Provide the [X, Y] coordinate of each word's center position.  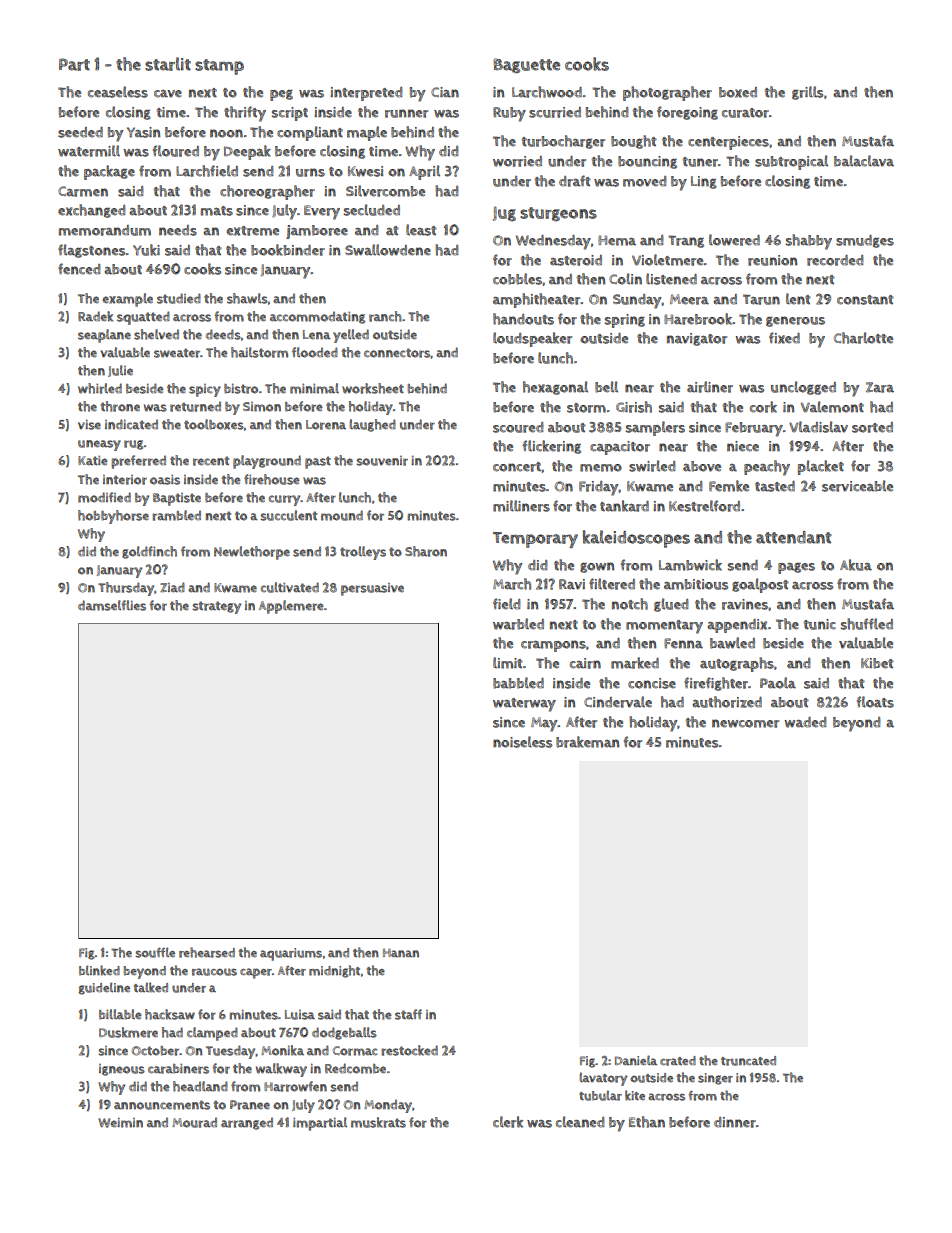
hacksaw [170, 1014]
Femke [729, 486]
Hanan [401, 952]
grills [807, 93]
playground [267, 462]
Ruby [509, 114]
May [544, 724]
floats [875, 702]
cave [168, 94]
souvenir [382, 461]
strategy [216, 607]
